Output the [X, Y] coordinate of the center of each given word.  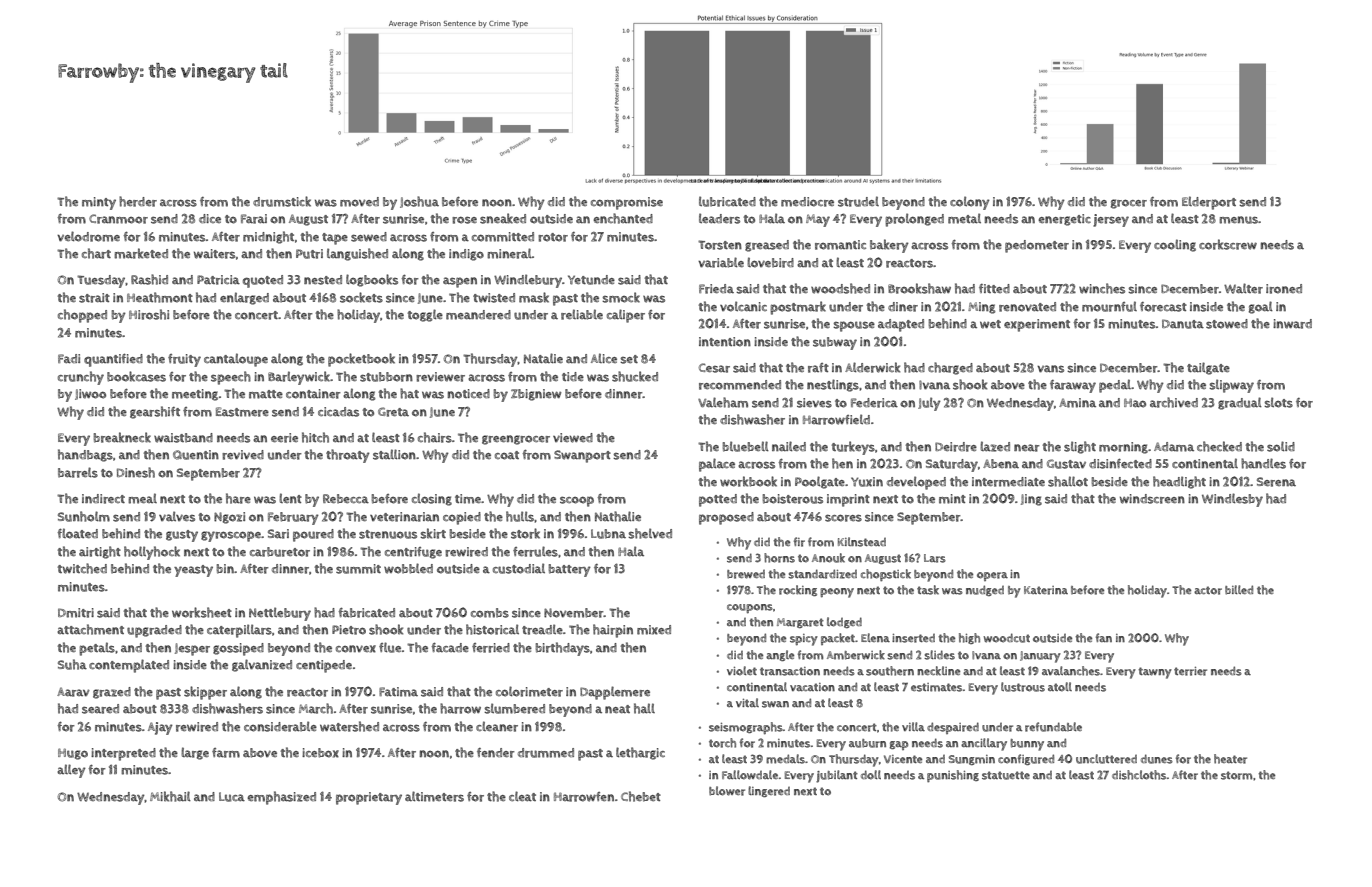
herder [138, 201]
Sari [278, 534]
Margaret [800, 623]
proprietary [369, 798]
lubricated [727, 201]
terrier [1190, 671]
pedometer [1037, 246]
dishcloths [1139, 775]
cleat [522, 796]
